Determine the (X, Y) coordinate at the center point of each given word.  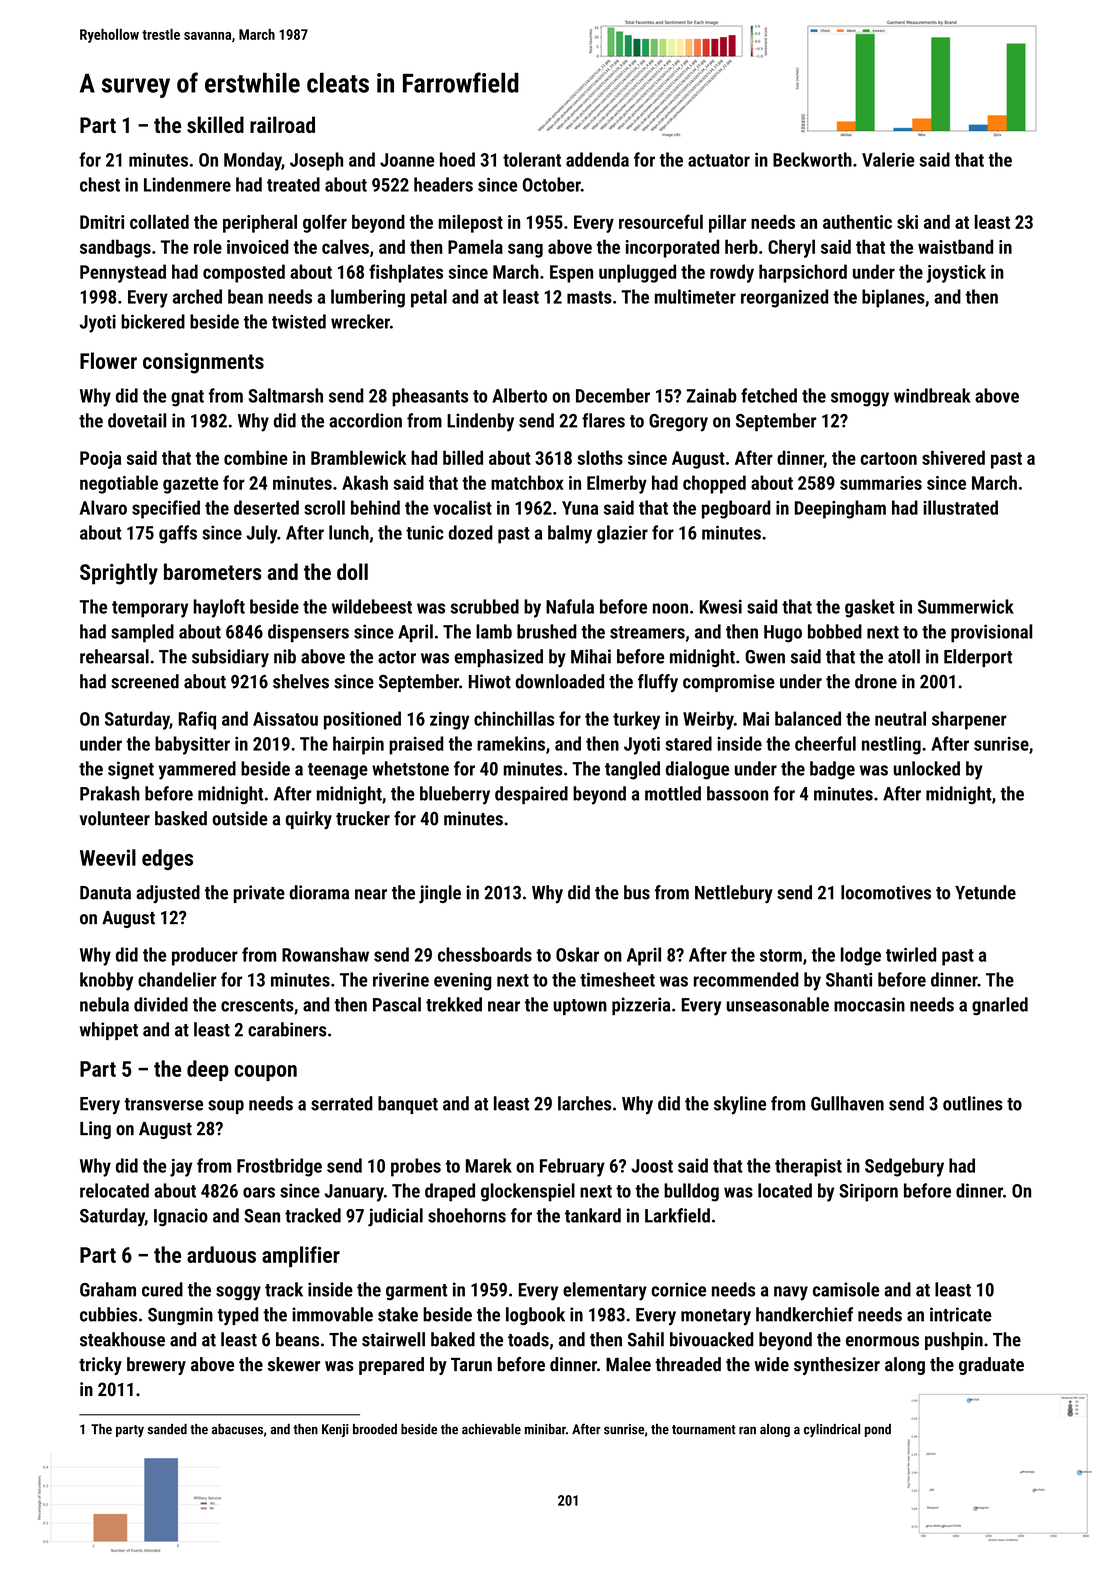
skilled (215, 124)
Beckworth (812, 159)
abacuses (237, 1429)
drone (876, 681)
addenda (597, 159)
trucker (363, 818)
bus (637, 892)
